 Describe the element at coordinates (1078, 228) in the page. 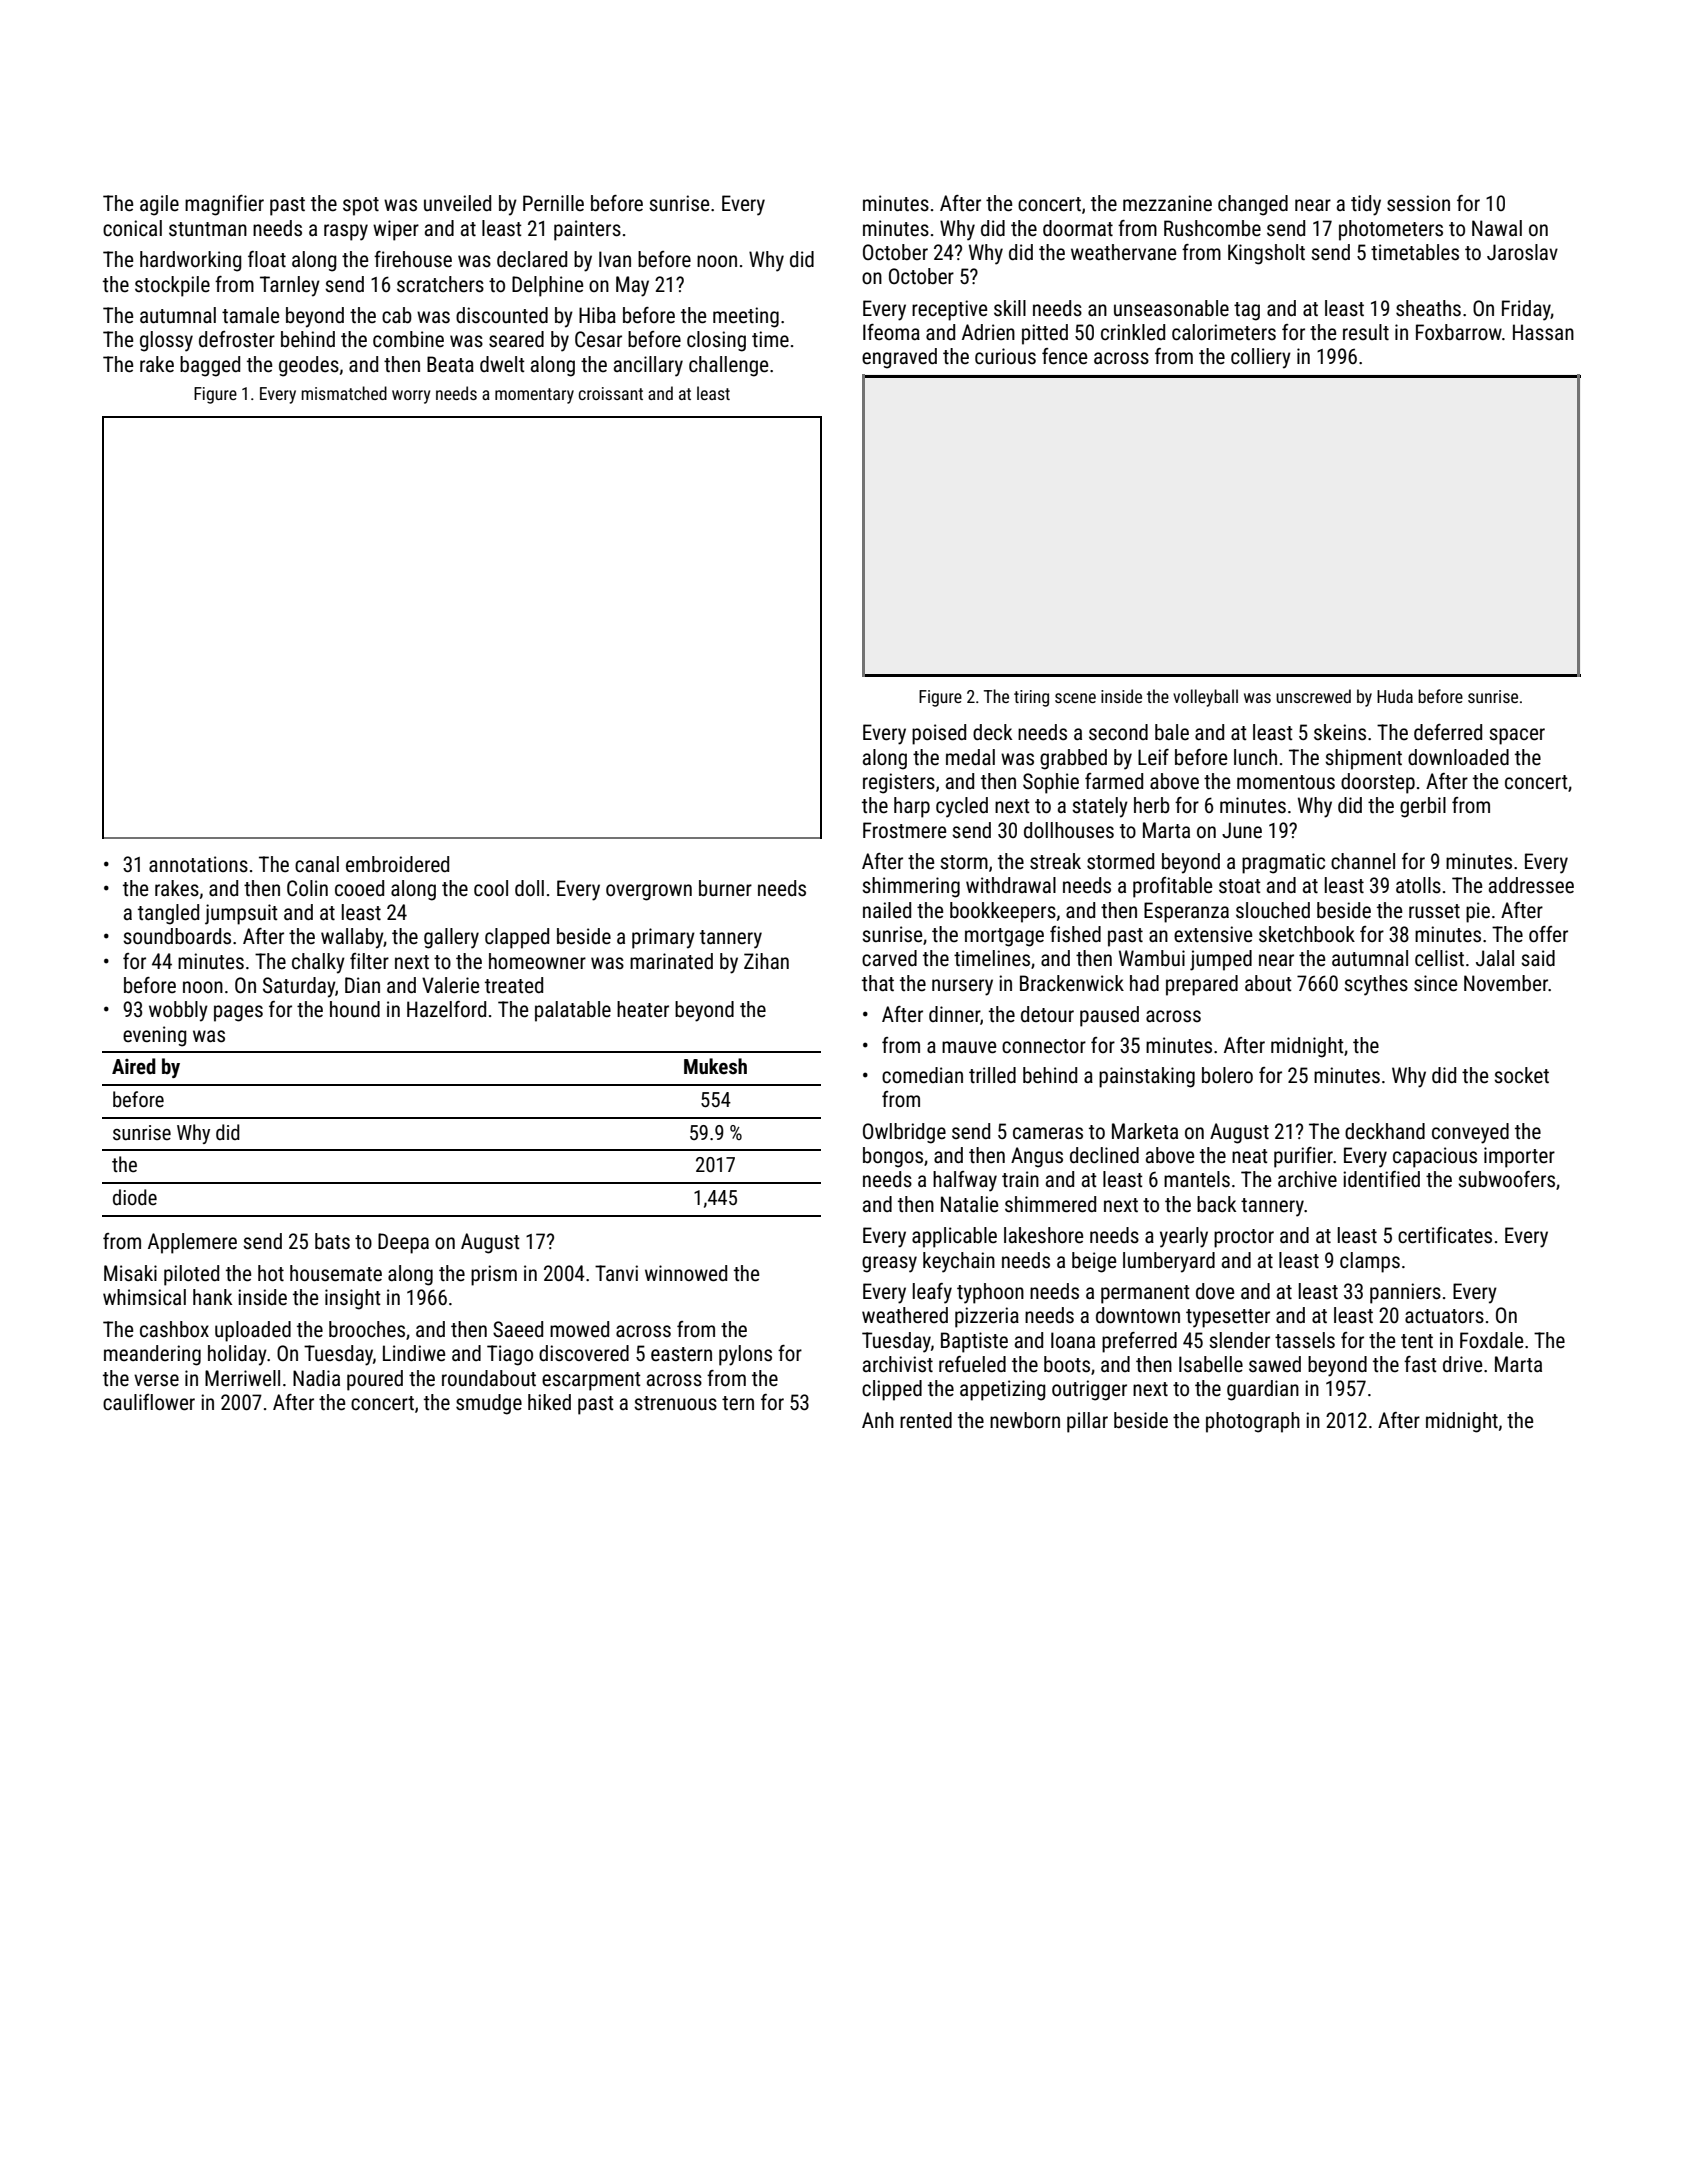

I see `doormat` at that location.
